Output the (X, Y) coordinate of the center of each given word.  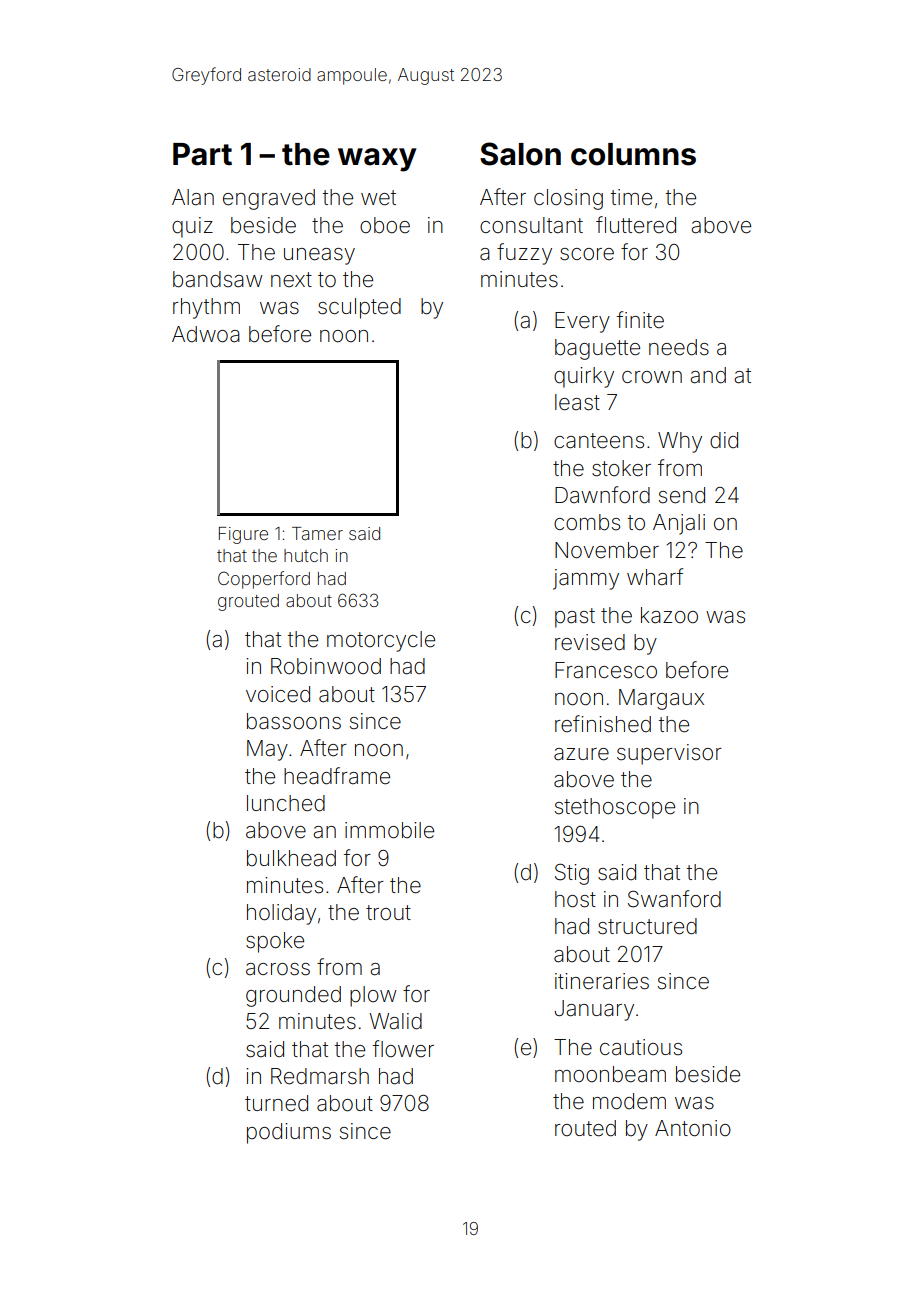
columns (633, 154)
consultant (531, 225)
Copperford (264, 580)
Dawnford (602, 495)
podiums (289, 1133)
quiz (192, 227)
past (575, 618)
